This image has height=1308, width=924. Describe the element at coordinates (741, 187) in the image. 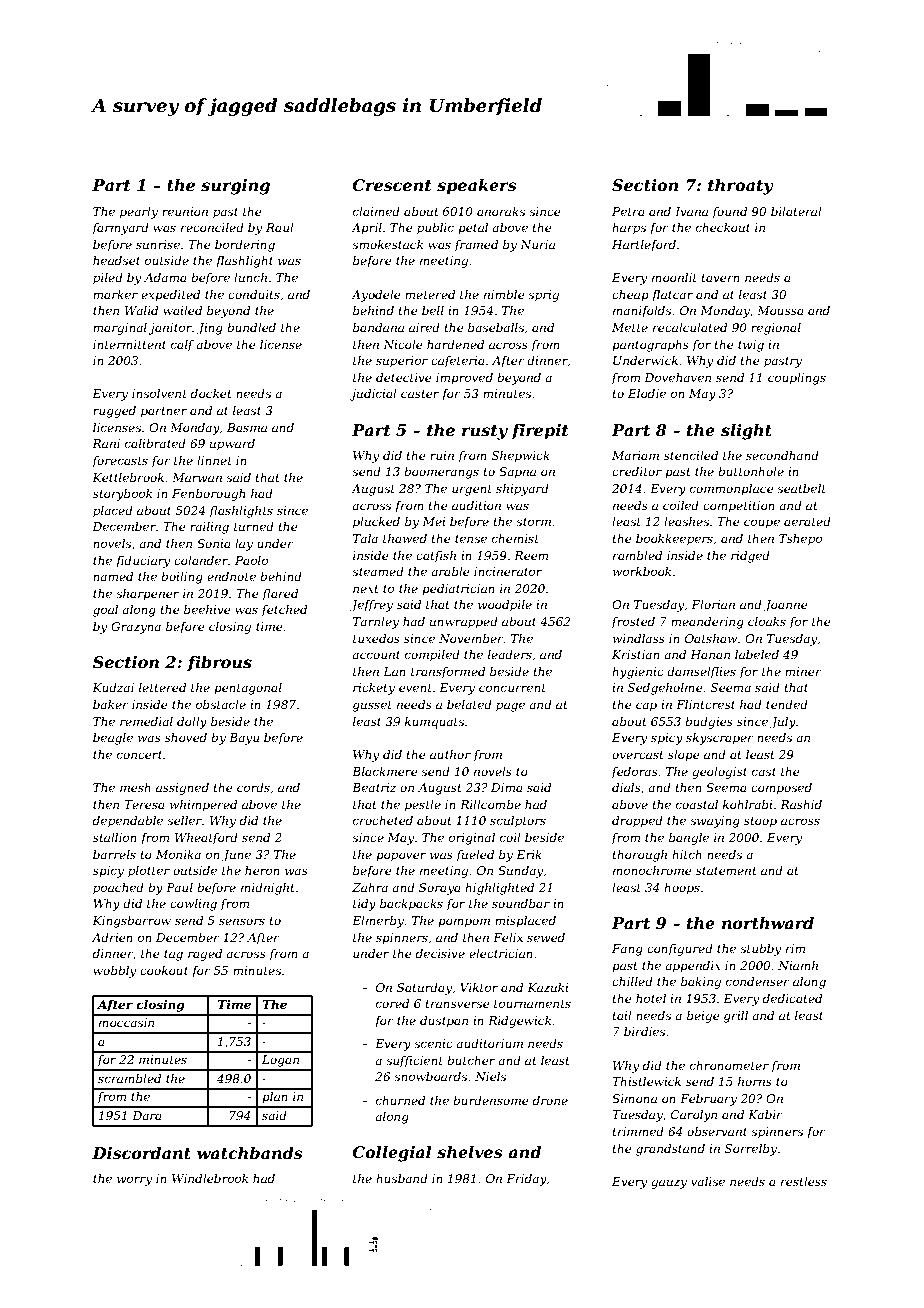

I see `throaty` at that location.
